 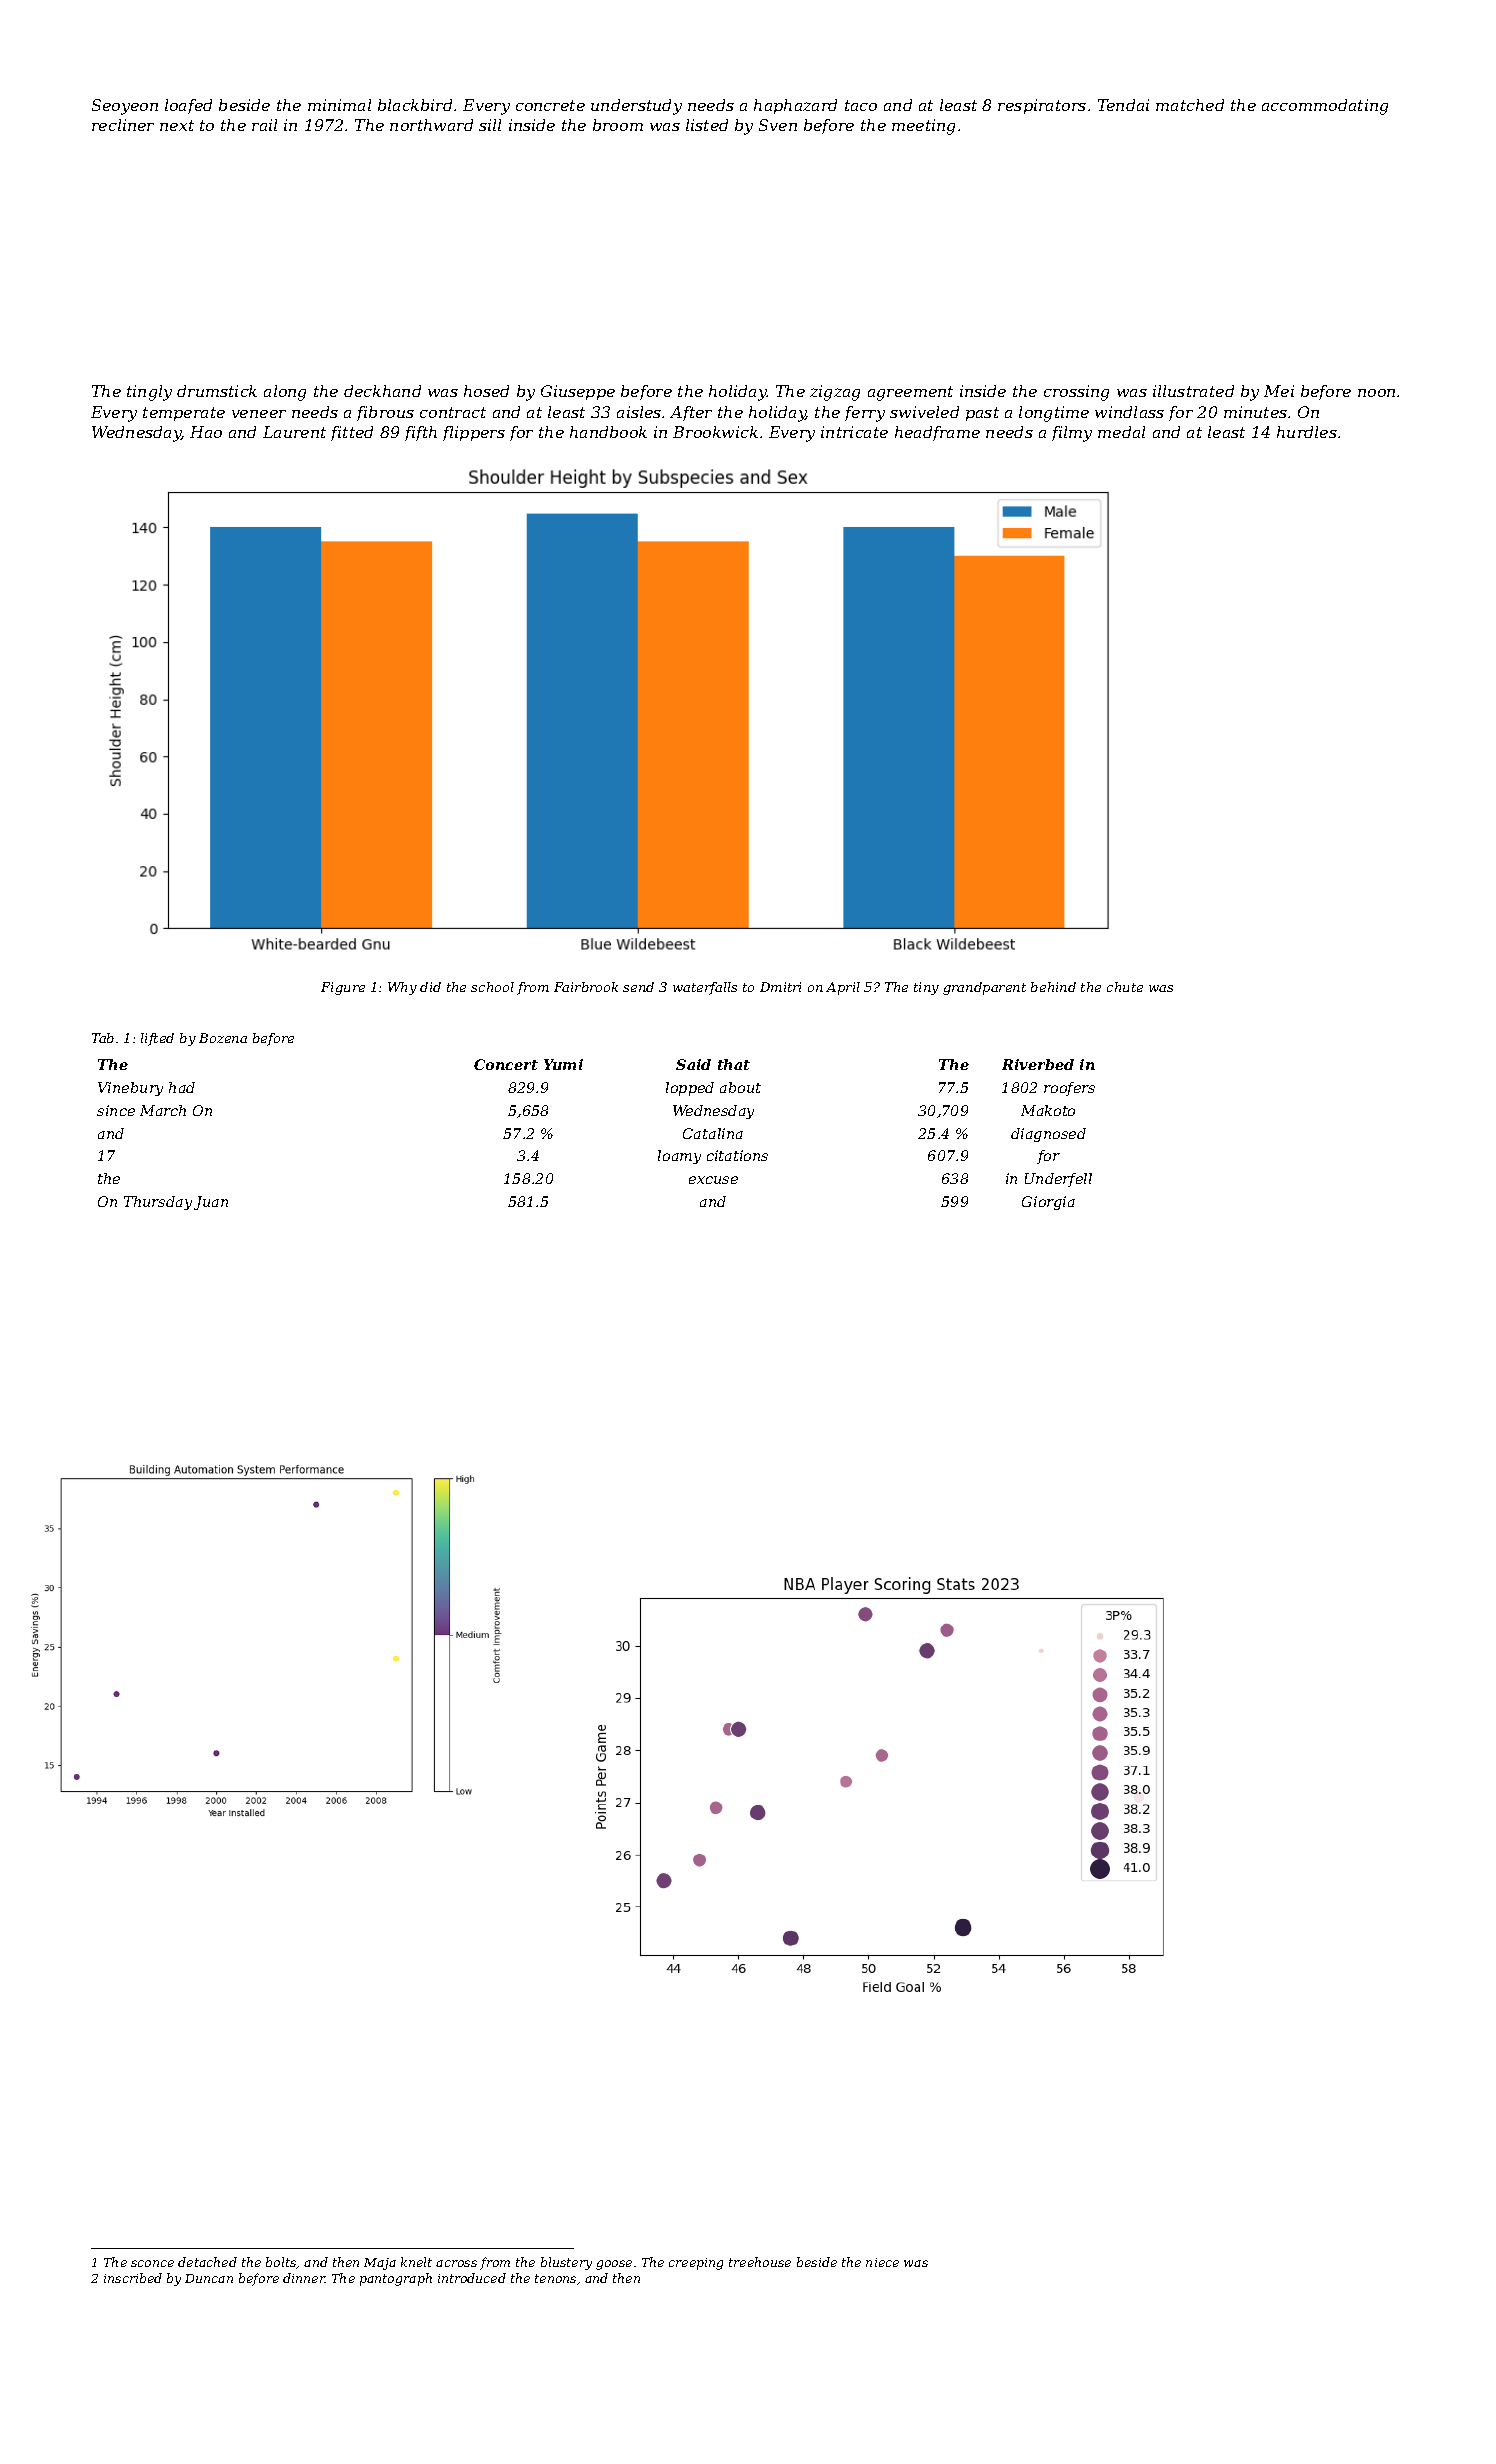 What do you see at coordinates (713, 1180) in the document?
I see `excuse` at bounding box center [713, 1180].
